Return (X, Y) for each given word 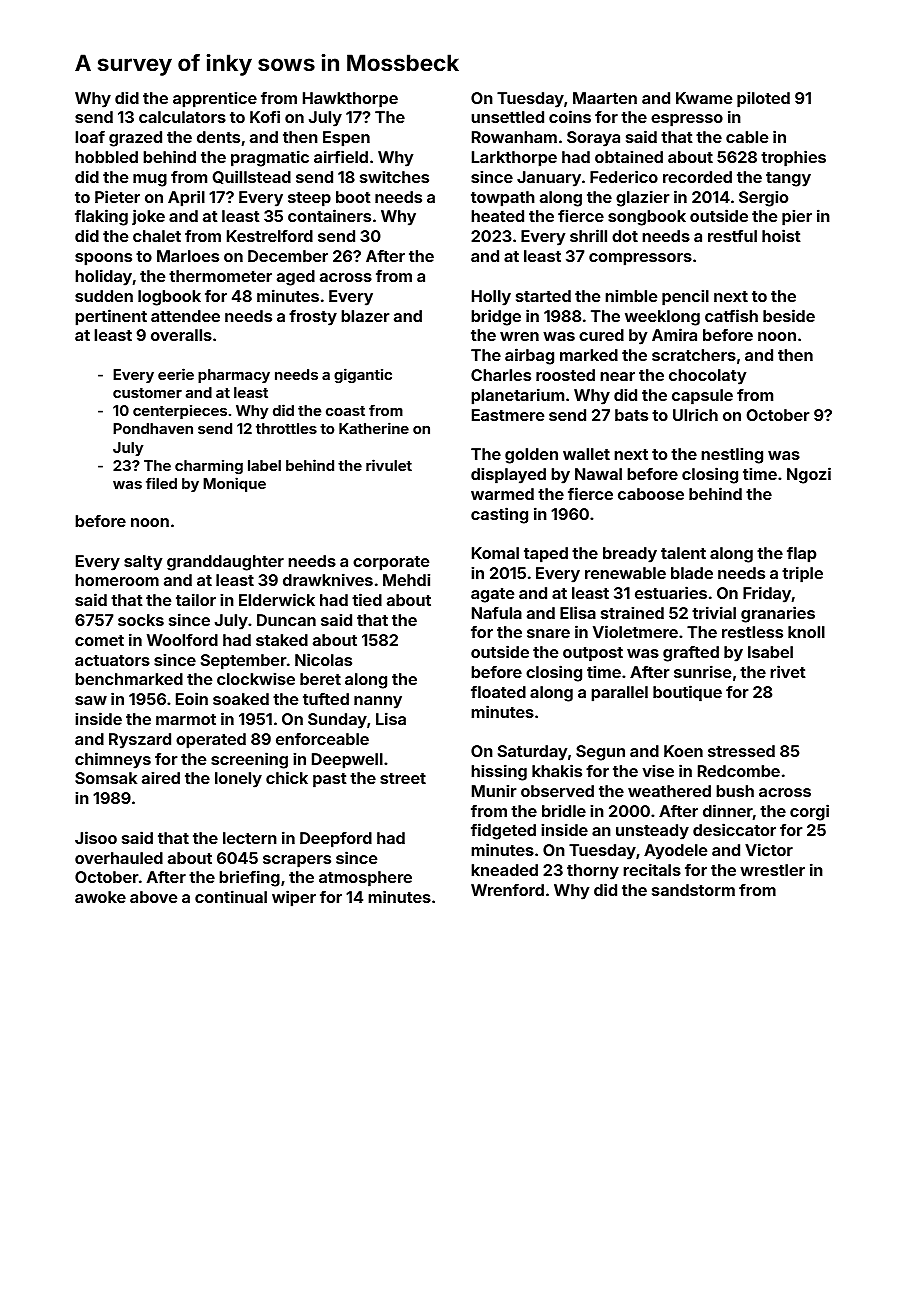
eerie (176, 374)
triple (802, 574)
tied (367, 599)
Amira (674, 334)
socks (141, 620)
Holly (491, 298)
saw (91, 700)
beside (789, 315)
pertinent (111, 317)
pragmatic (270, 158)
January (549, 179)
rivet (788, 671)
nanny (378, 702)
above (153, 897)
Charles (501, 375)
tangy (788, 179)
